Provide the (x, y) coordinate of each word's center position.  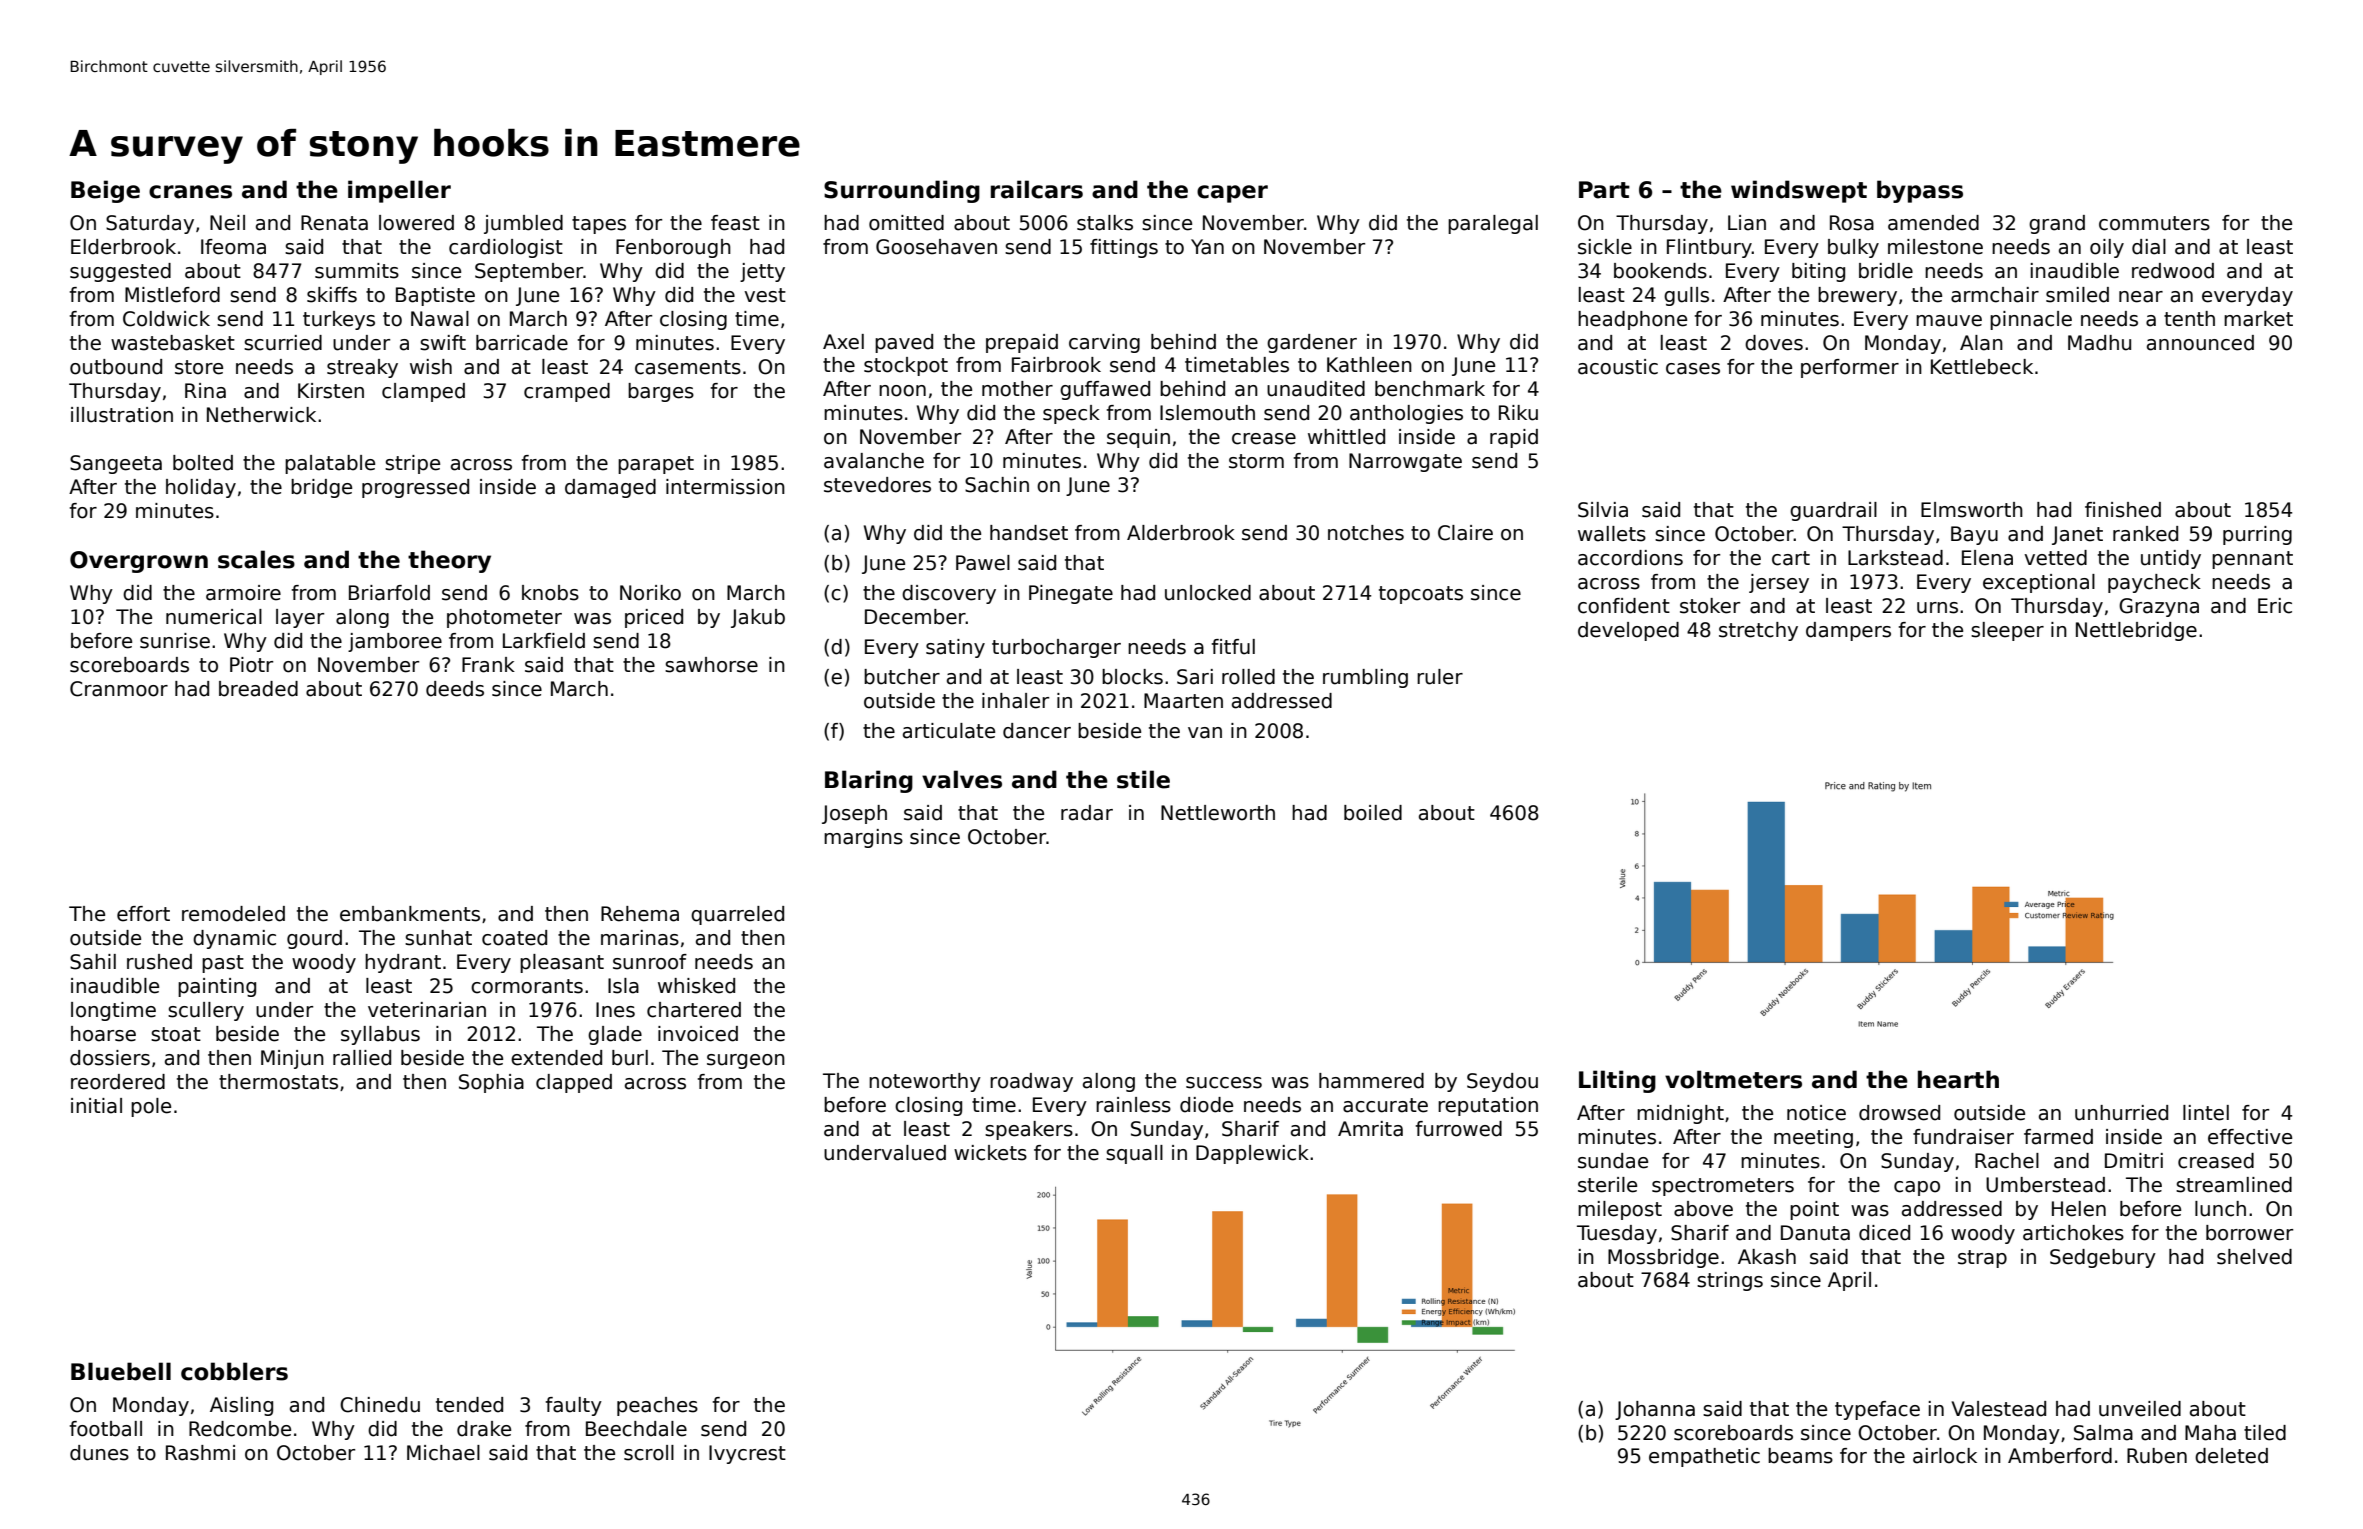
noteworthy (925, 1082)
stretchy (1758, 631)
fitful (1233, 647)
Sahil (93, 962)
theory (449, 561)
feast (735, 223)
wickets (990, 1153)
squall (1134, 1154)
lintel (2206, 1113)
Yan (1207, 247)
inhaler (1015, 701)
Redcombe (240, 1429)
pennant (2252, 560)
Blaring (869, 781)
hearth (1958, 1079)
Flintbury (1709, 248)
